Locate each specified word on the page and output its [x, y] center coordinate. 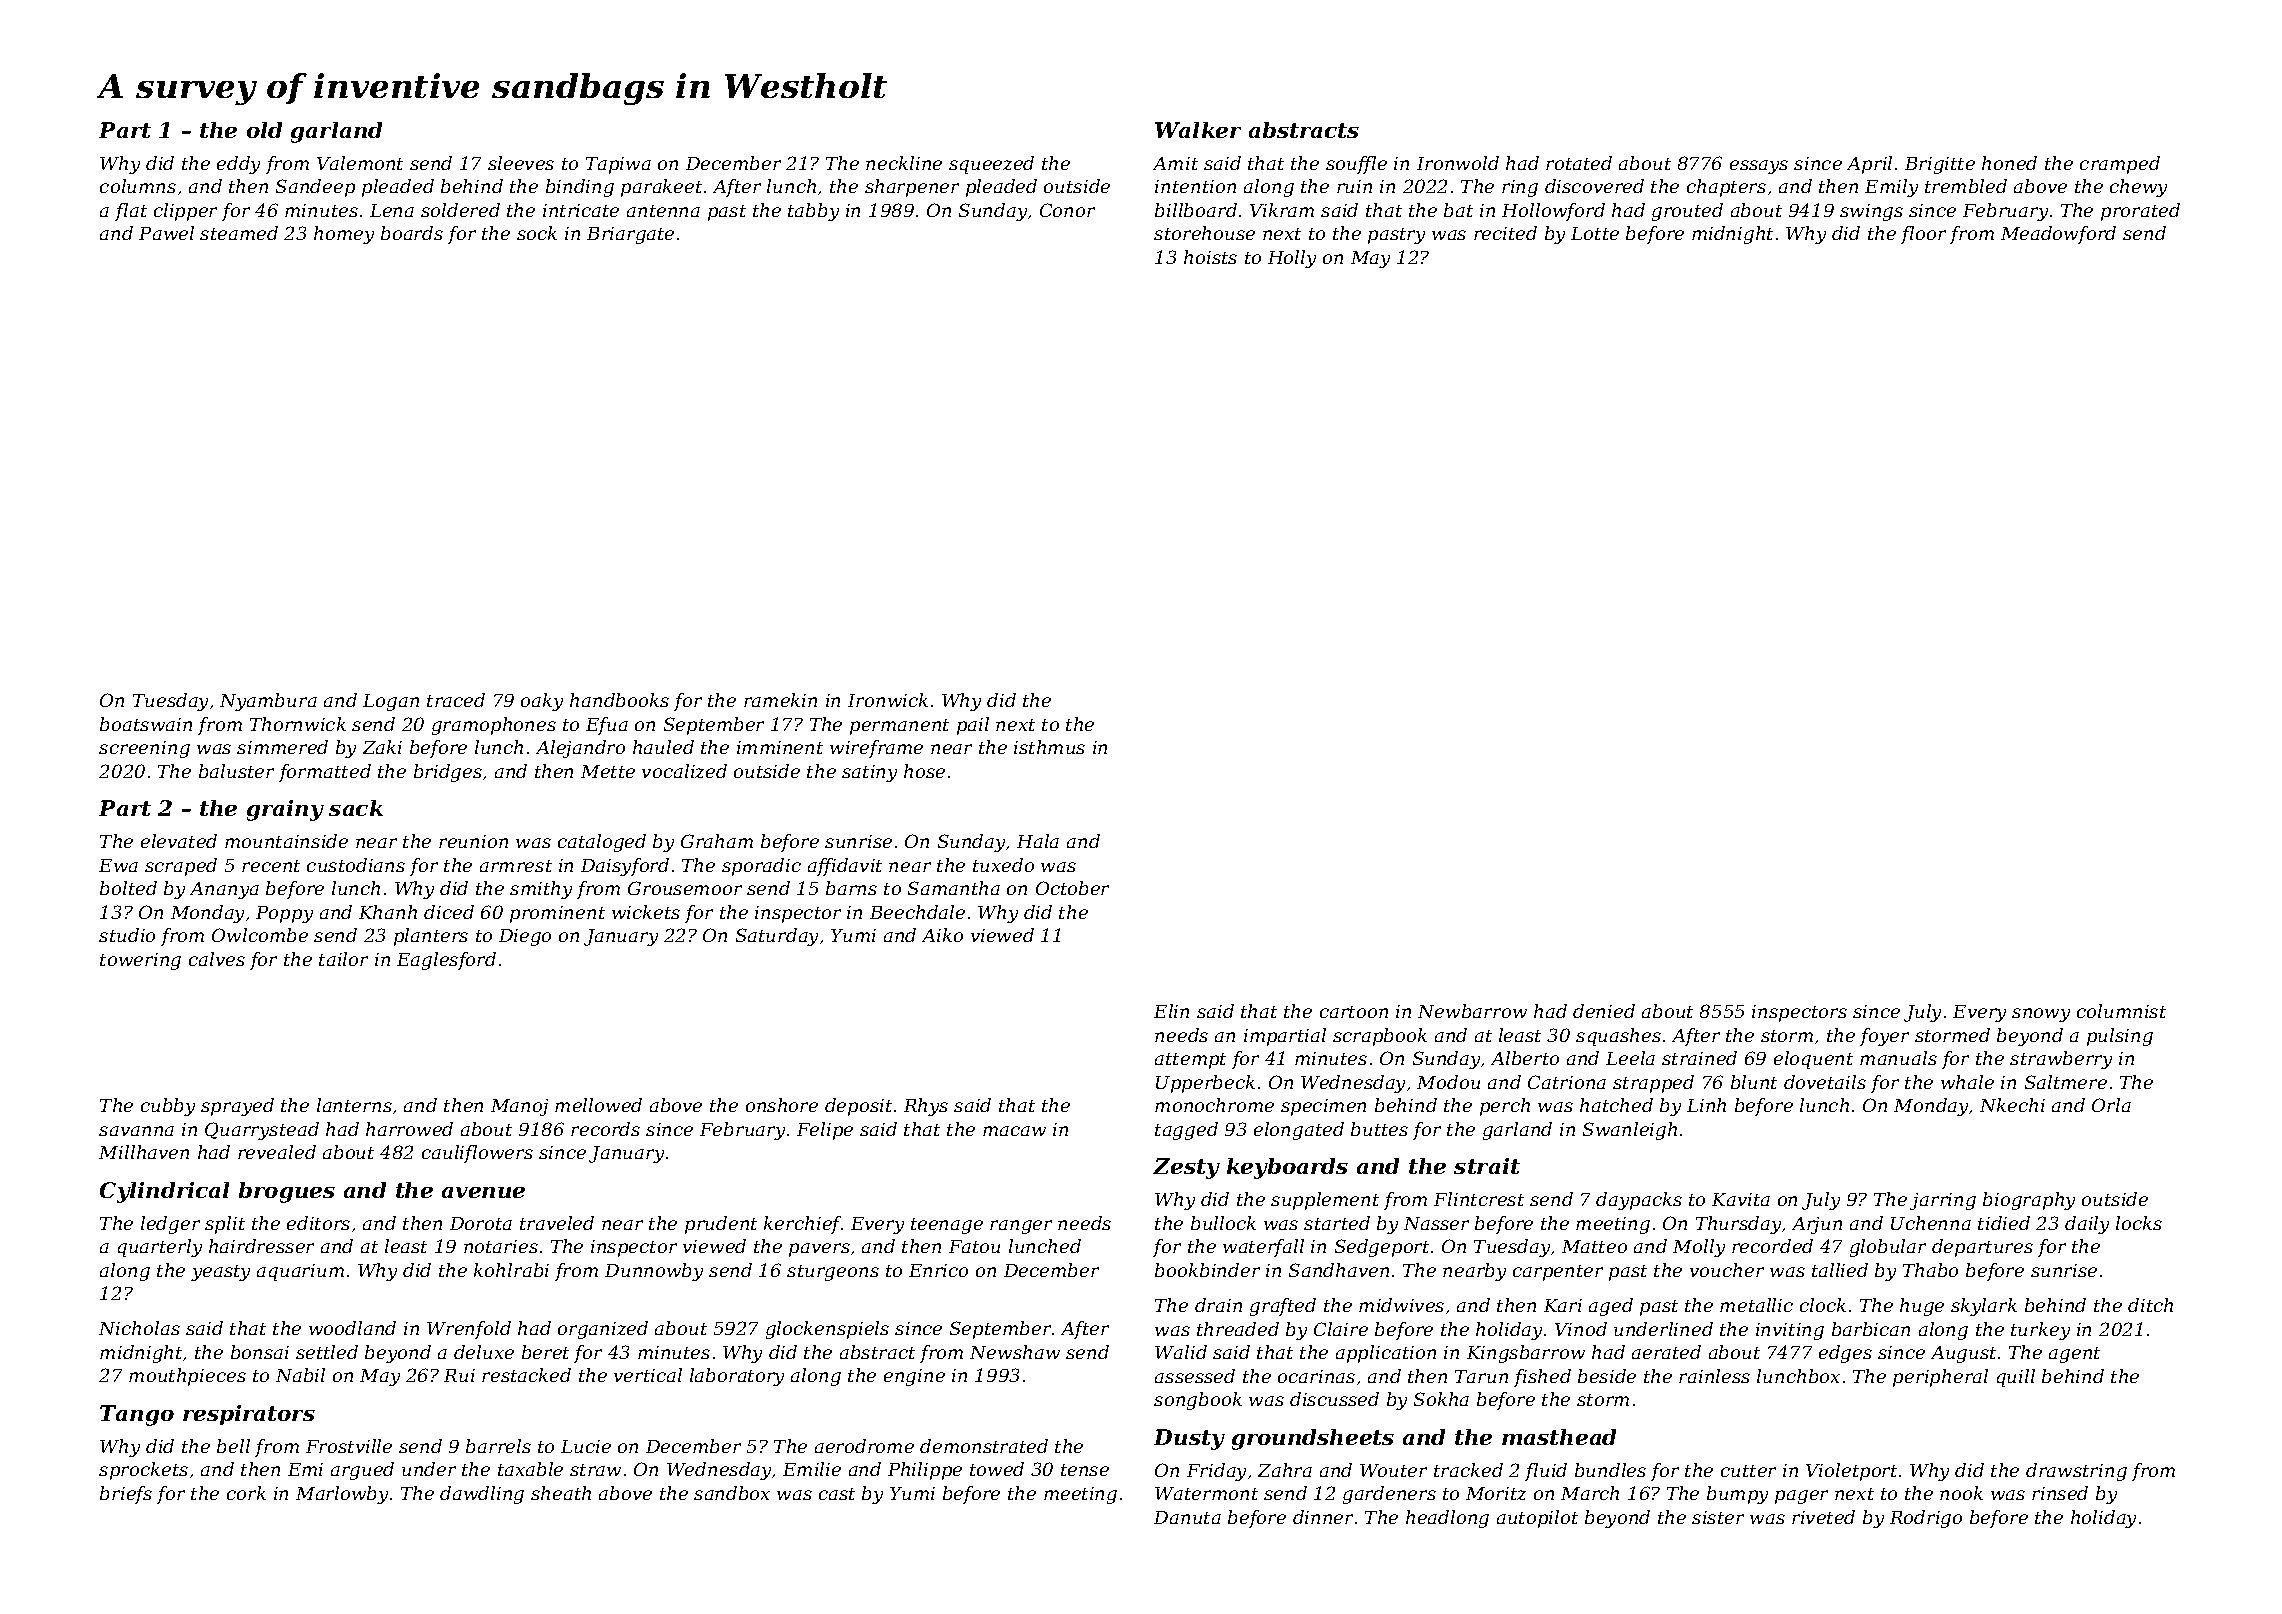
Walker [1198, 130]
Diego [525, 937]
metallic [1756, 1305]
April [1869, 165]
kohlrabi [511, 1270]
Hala [1038, 841]
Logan [391, 702]
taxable [530, 1469]
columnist [2121, 1011]
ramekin [780, 700]
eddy [238, 165]
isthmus [1049, 747]
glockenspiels [827, 1330]
